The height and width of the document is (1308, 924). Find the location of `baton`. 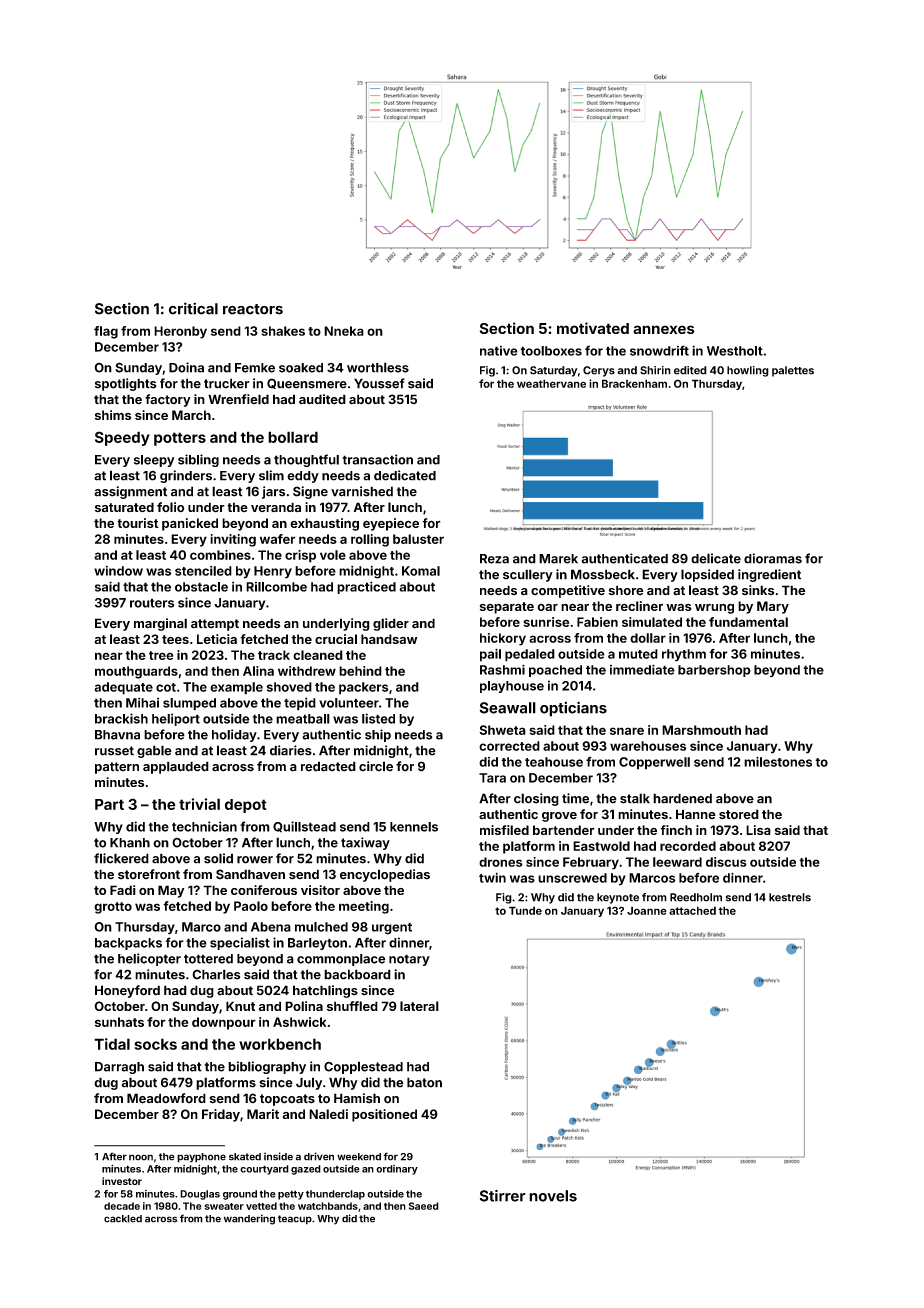

baton is located at coordinates (424, 1082).
